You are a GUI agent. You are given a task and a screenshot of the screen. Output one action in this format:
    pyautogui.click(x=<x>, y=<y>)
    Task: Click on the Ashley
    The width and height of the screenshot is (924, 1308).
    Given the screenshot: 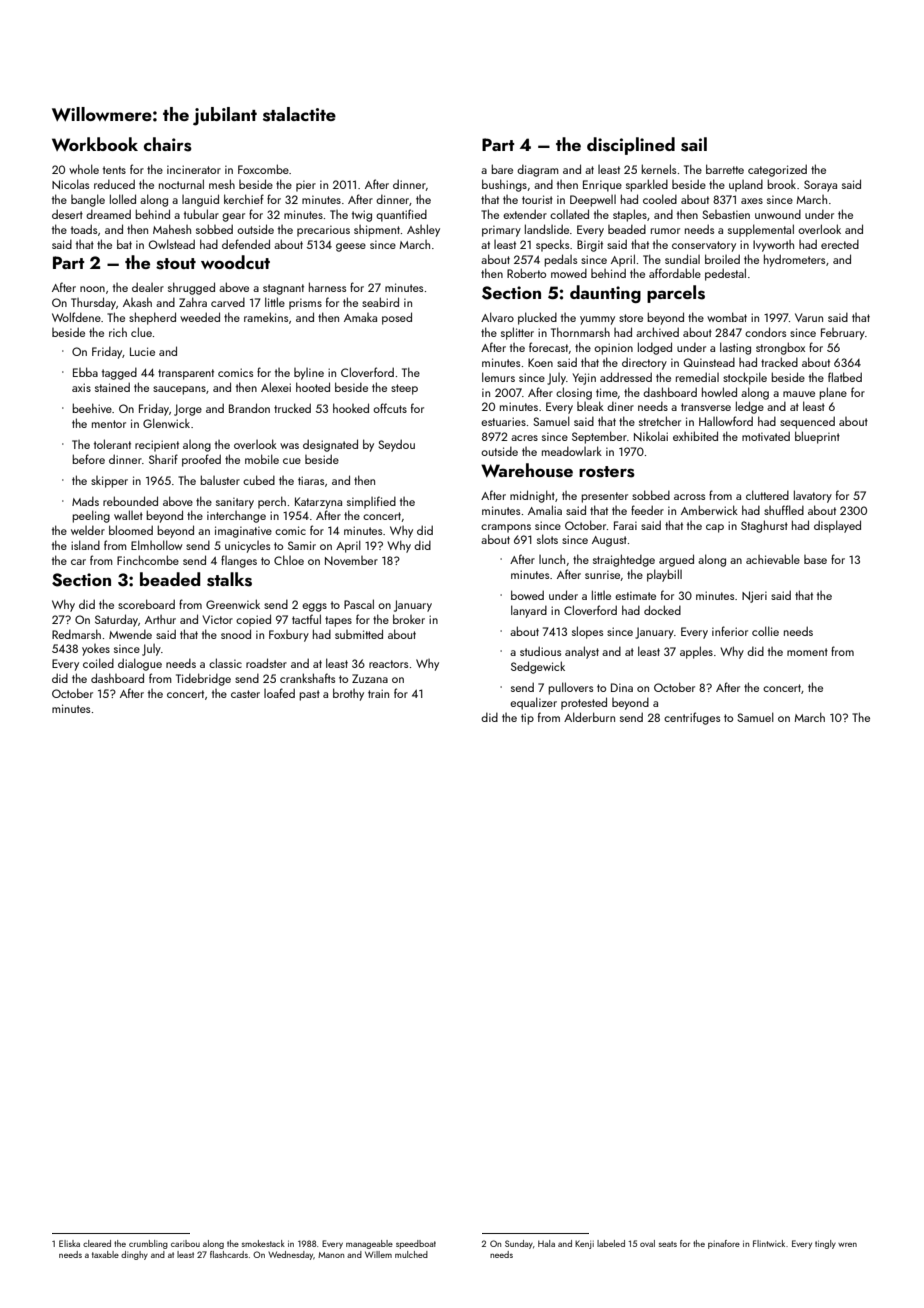 What is the action you would take?
    pyautogui.click(x=423, y=230)
